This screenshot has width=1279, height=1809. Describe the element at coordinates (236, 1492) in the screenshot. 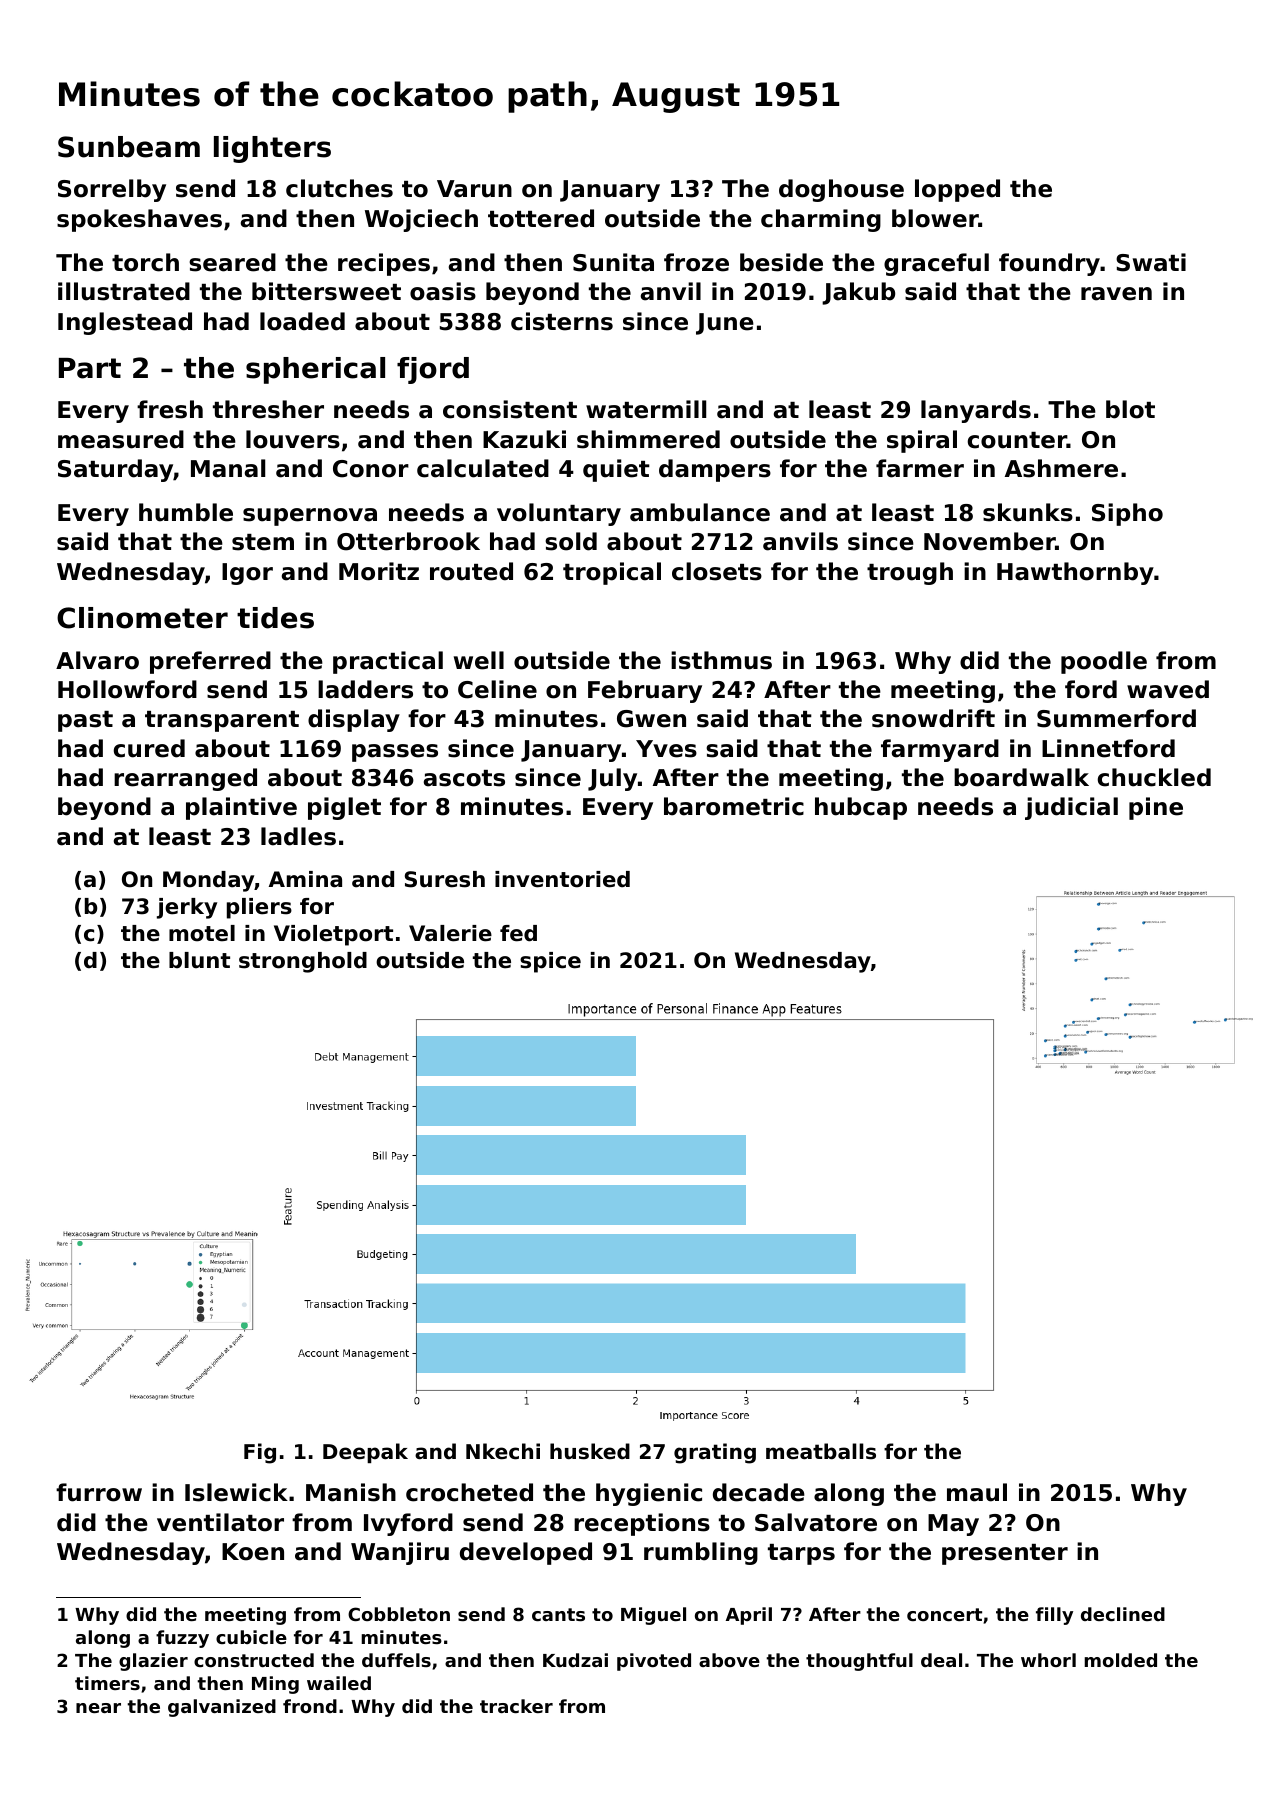

I see `Islewick` at that location.
